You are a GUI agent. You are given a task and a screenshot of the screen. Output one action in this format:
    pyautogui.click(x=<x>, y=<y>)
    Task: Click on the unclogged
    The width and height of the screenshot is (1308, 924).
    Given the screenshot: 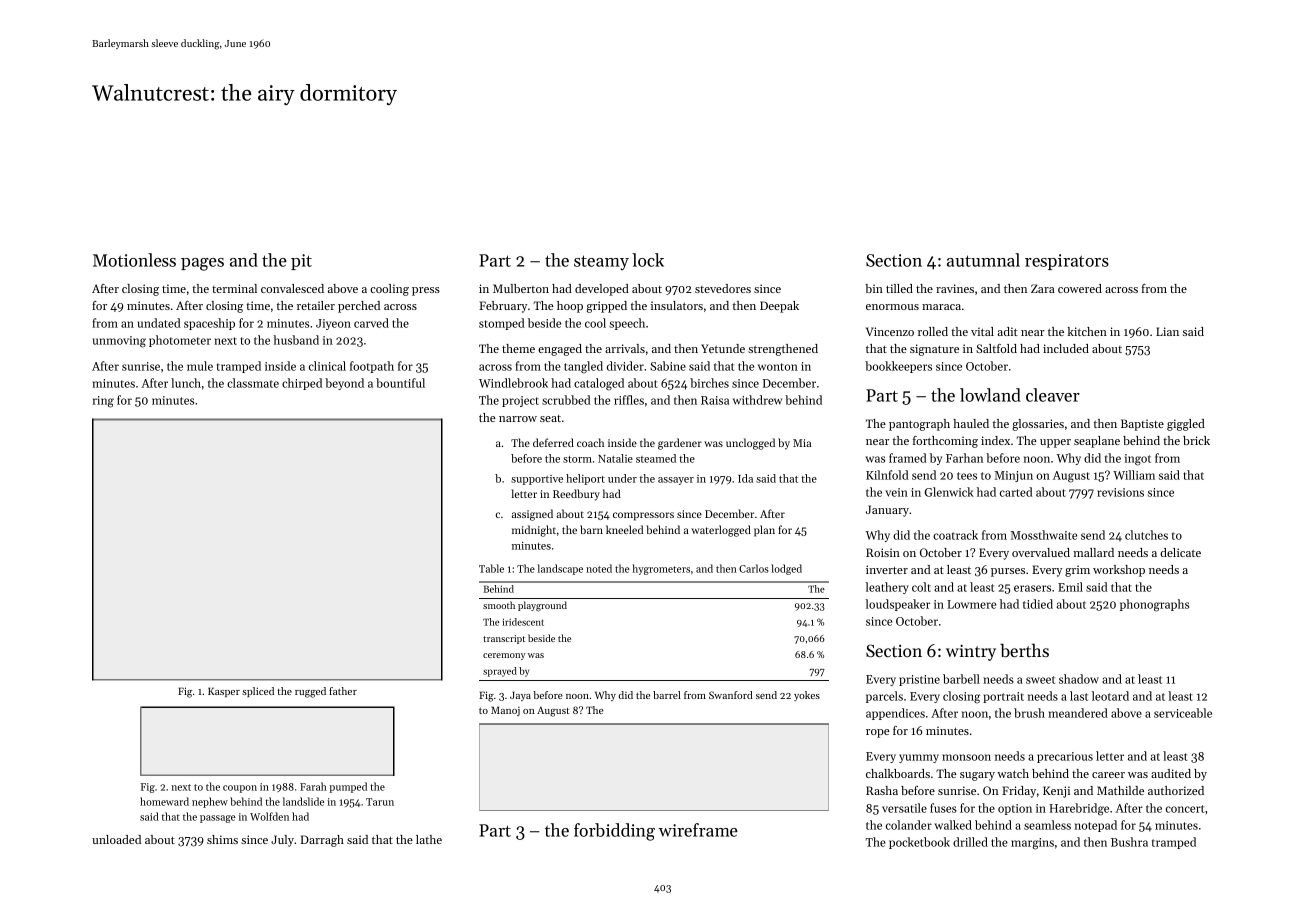 What is the action you would take?
    pyautogui.click(x=750, y=444)
